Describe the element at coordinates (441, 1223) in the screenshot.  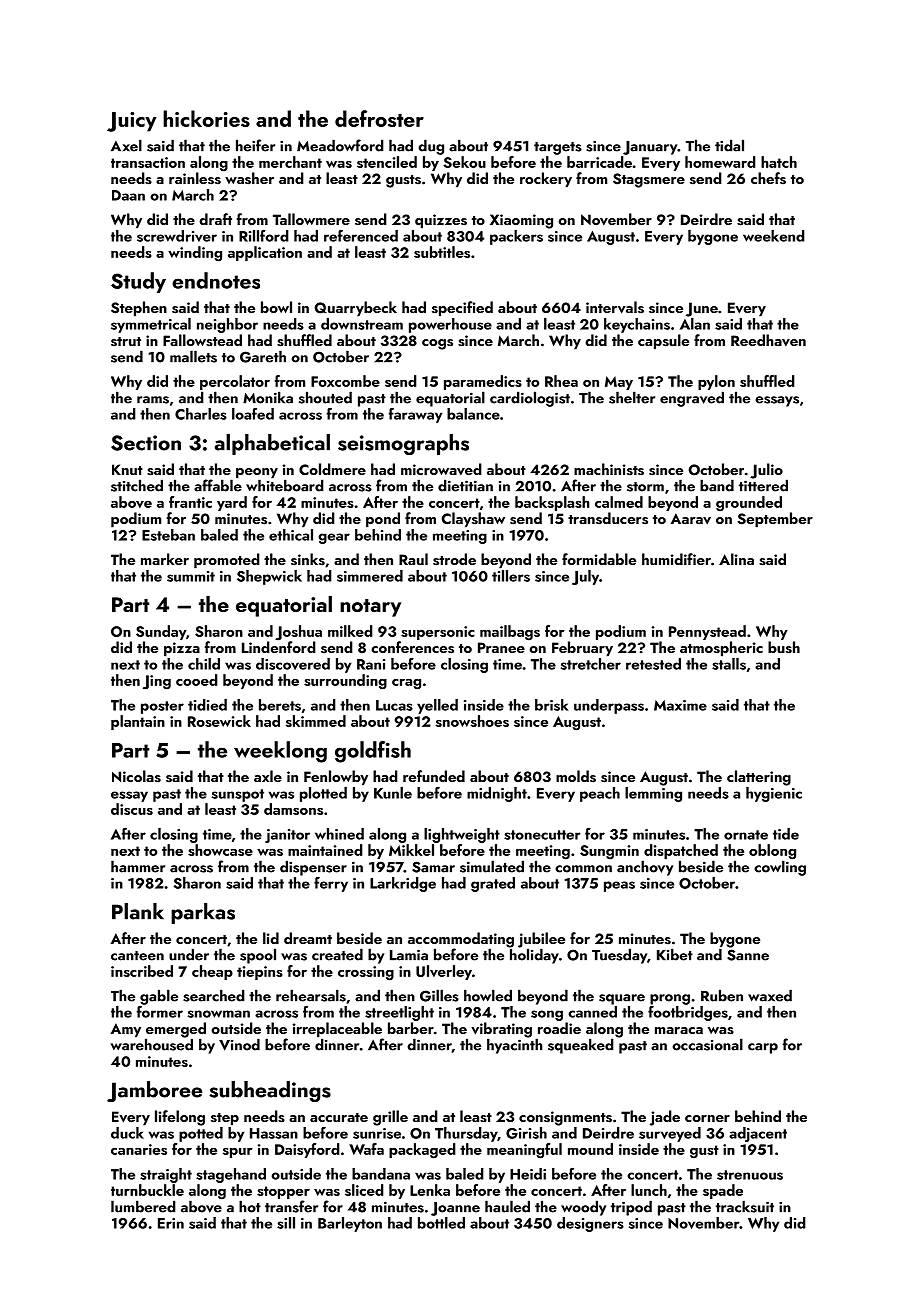
I see `bottled` at that location.
